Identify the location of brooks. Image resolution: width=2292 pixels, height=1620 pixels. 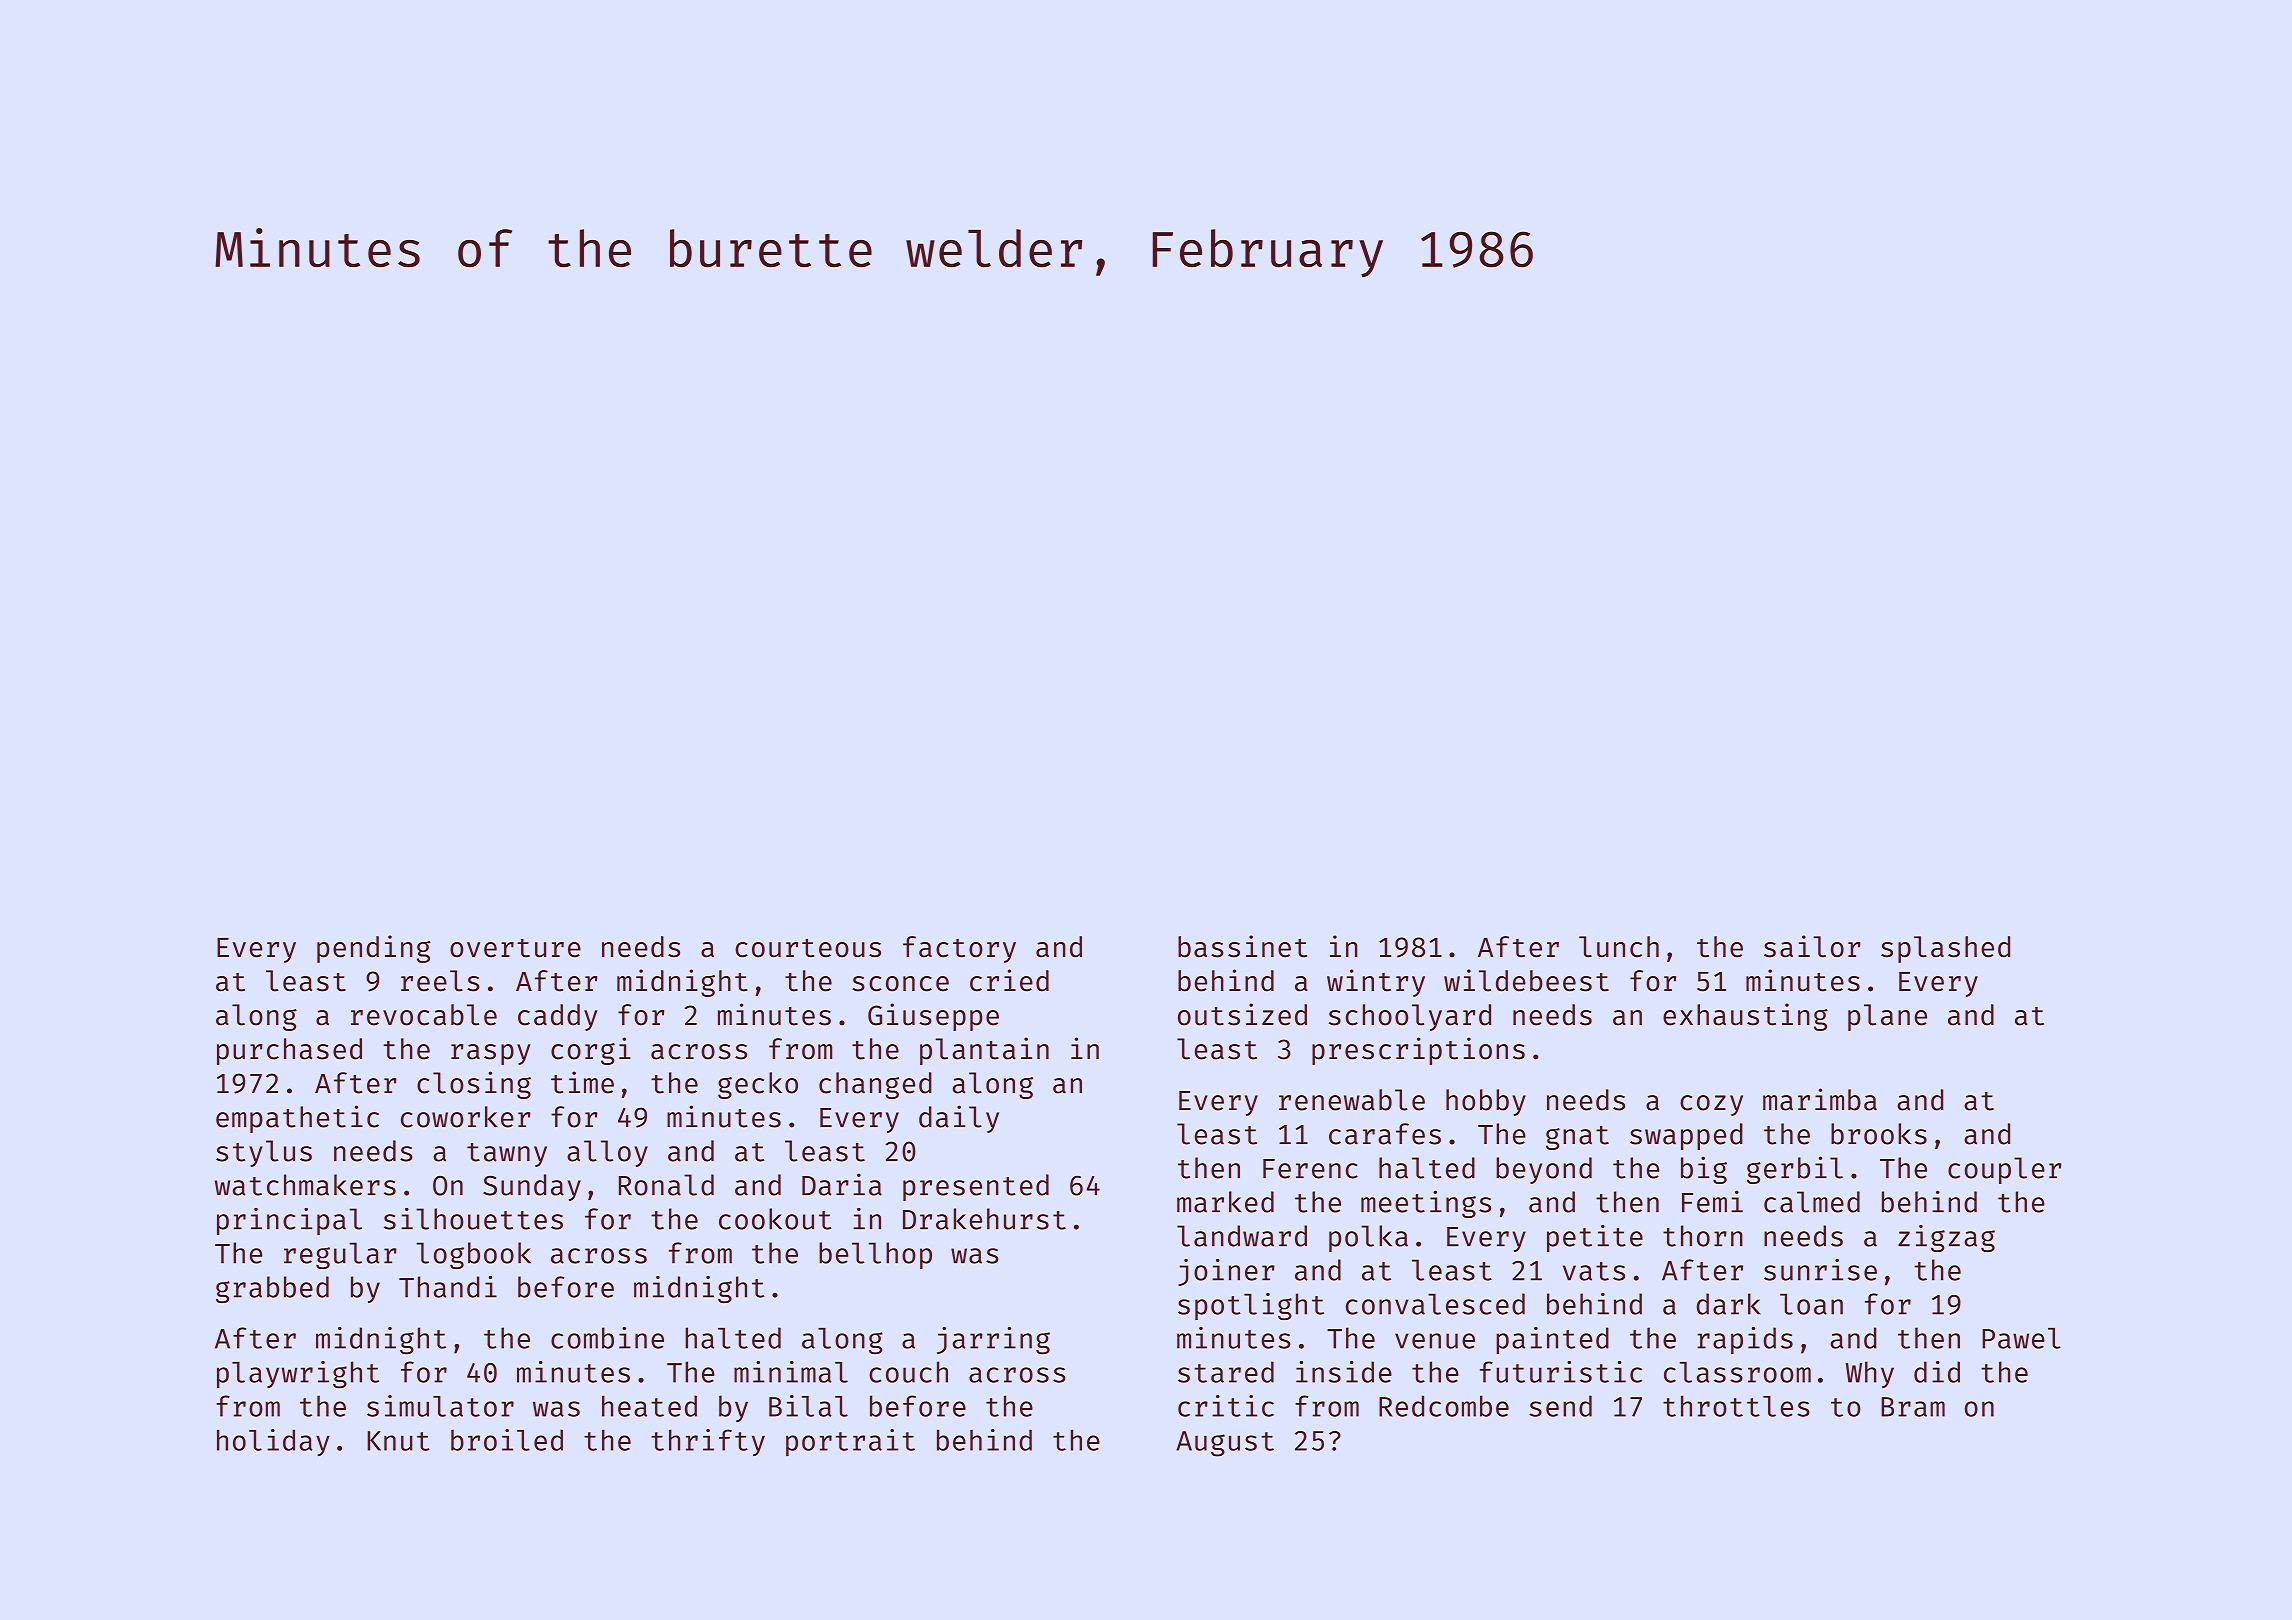
(1879, 1134).
